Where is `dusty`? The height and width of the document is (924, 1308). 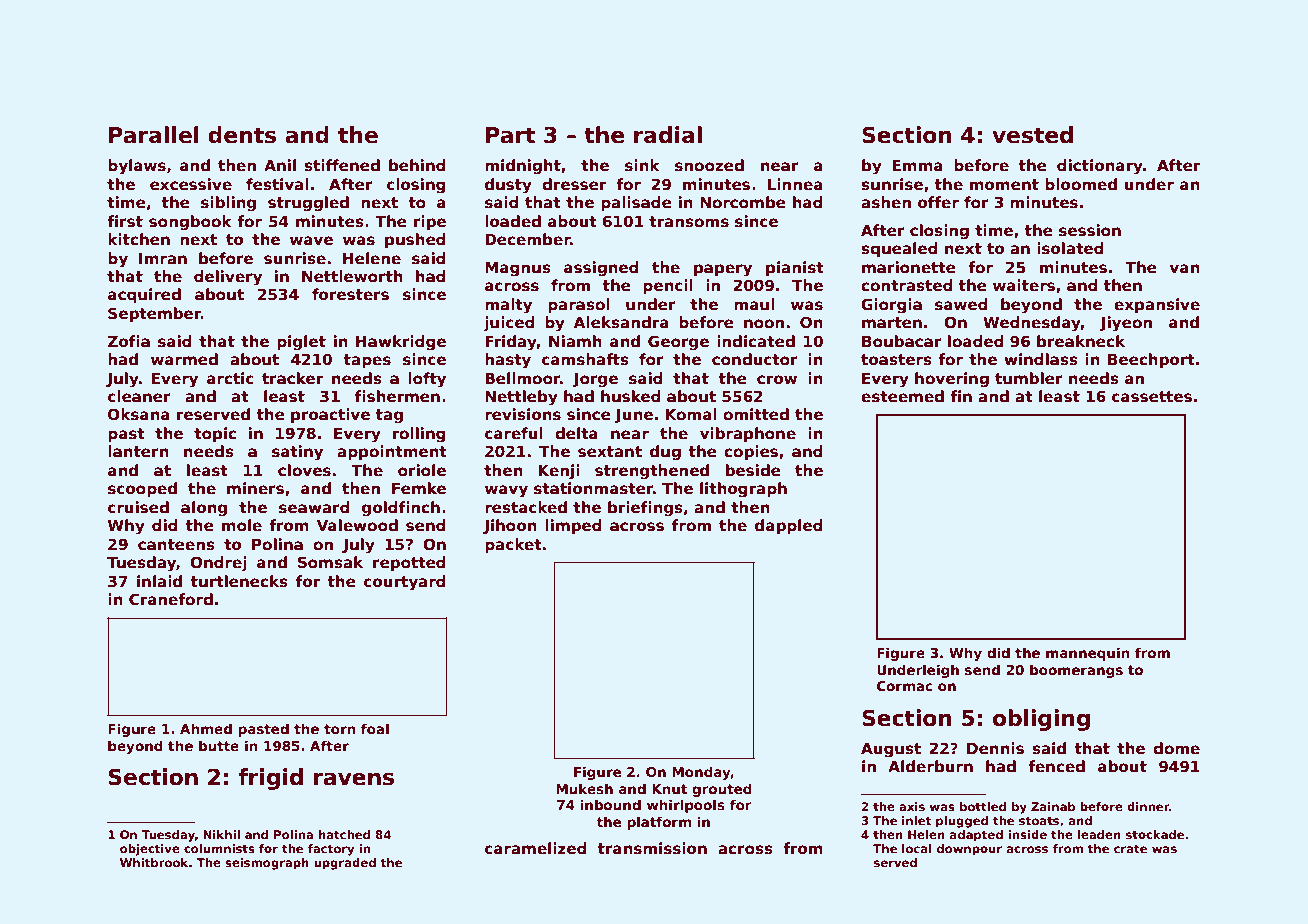 dusty is located at coordinates (508, 186).
